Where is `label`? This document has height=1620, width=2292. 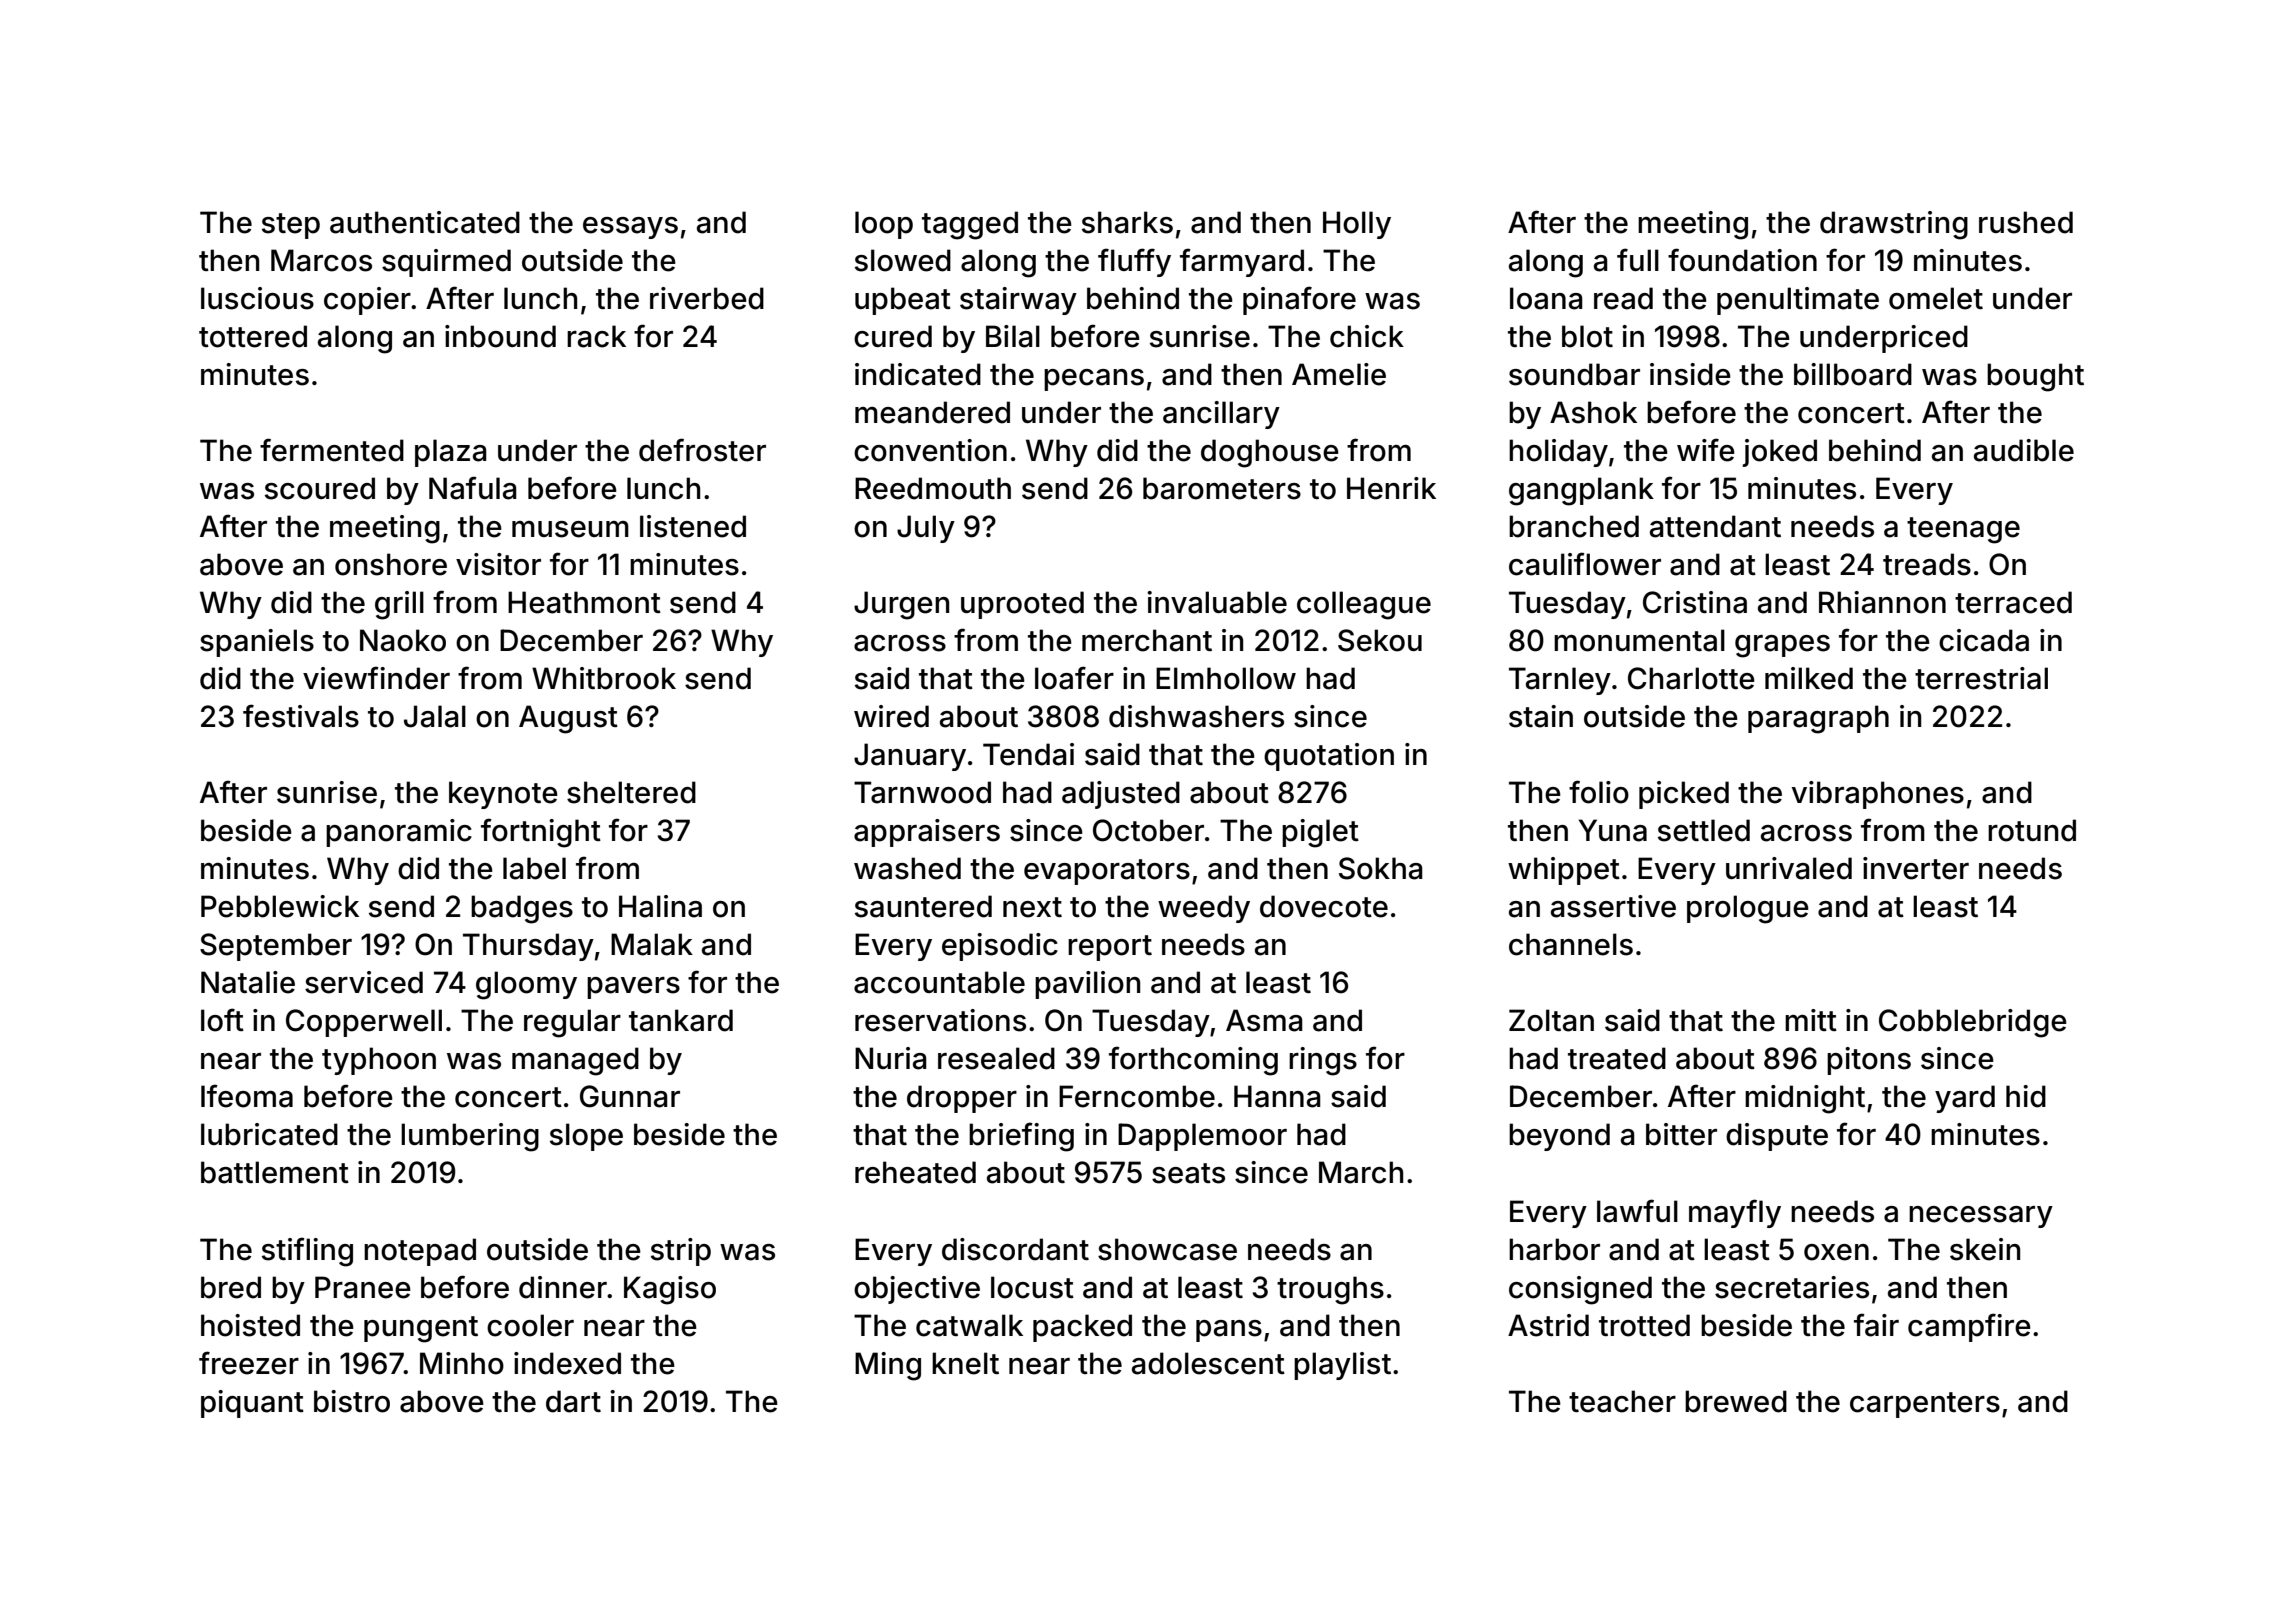 label is located at coordinates (534, 868).
